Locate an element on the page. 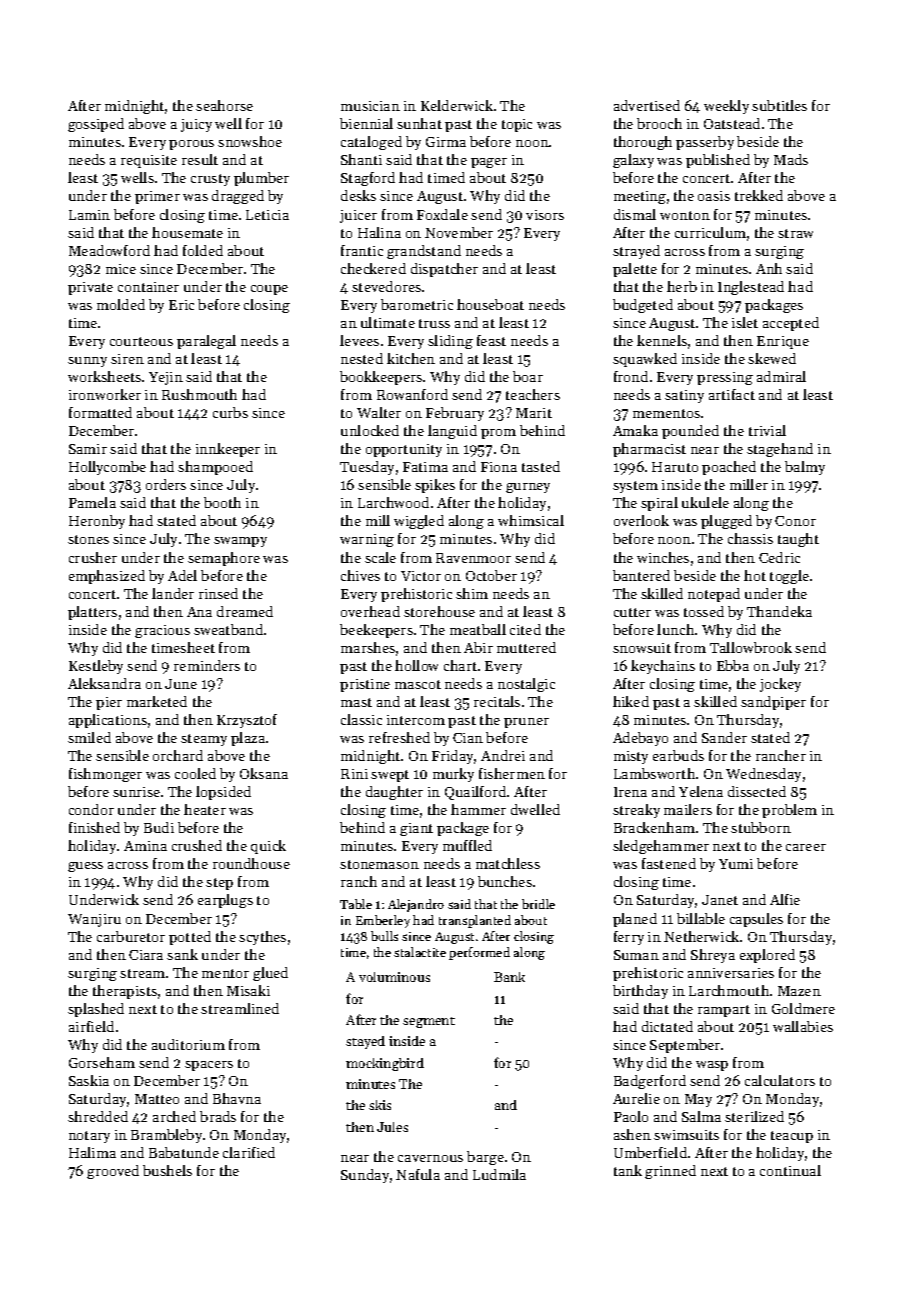 This page has width=908, height=1316. jockey is located at coordinates (780, 685).
